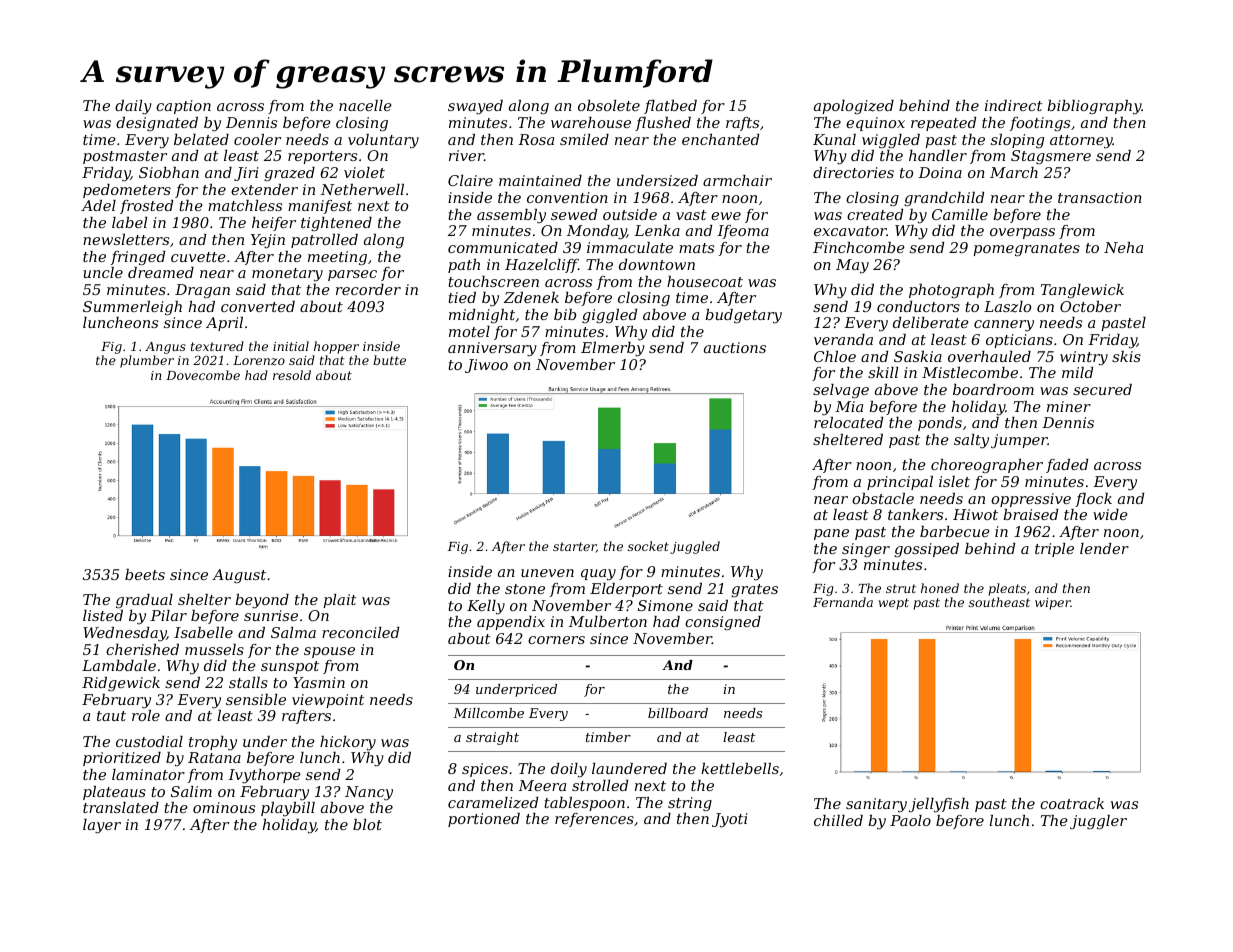 The image size is (1233, 952). Describe the element at coordinates (183, 107) in the image. I see `caption` at that location.
